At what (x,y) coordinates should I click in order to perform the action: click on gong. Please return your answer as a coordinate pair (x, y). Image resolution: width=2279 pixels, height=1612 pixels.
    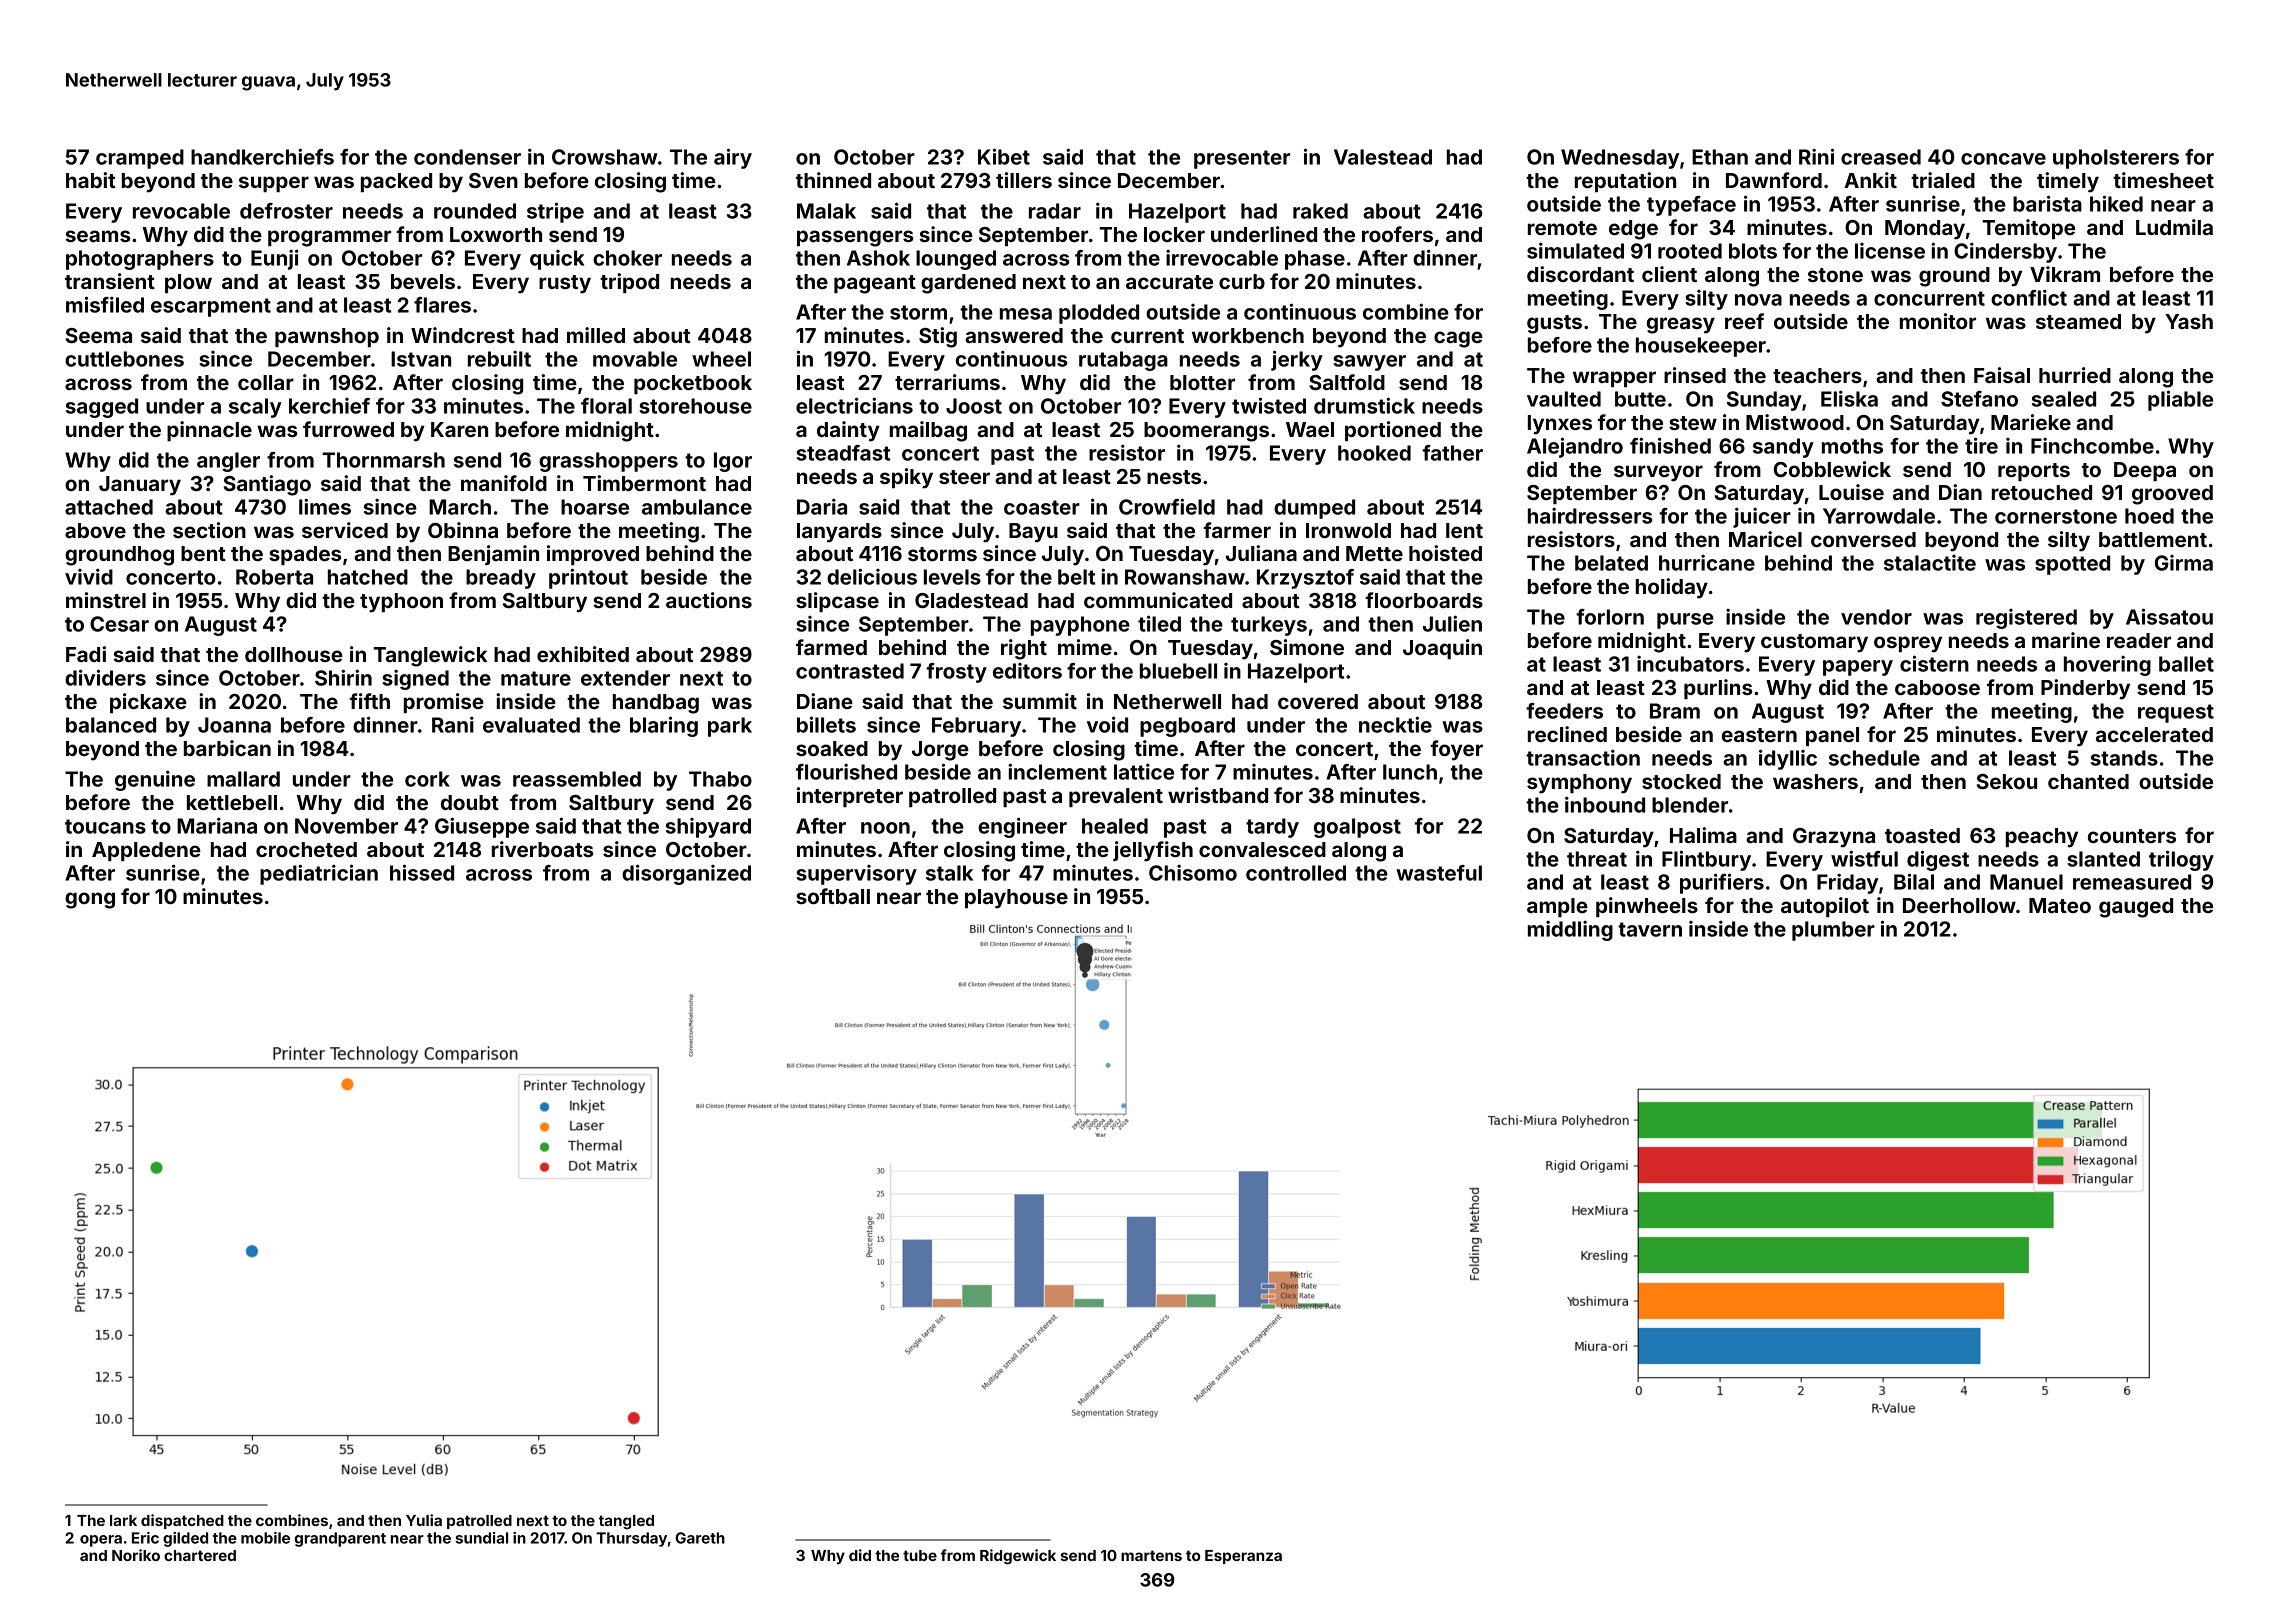
    Looking at the image, I should click on (90, 900).
